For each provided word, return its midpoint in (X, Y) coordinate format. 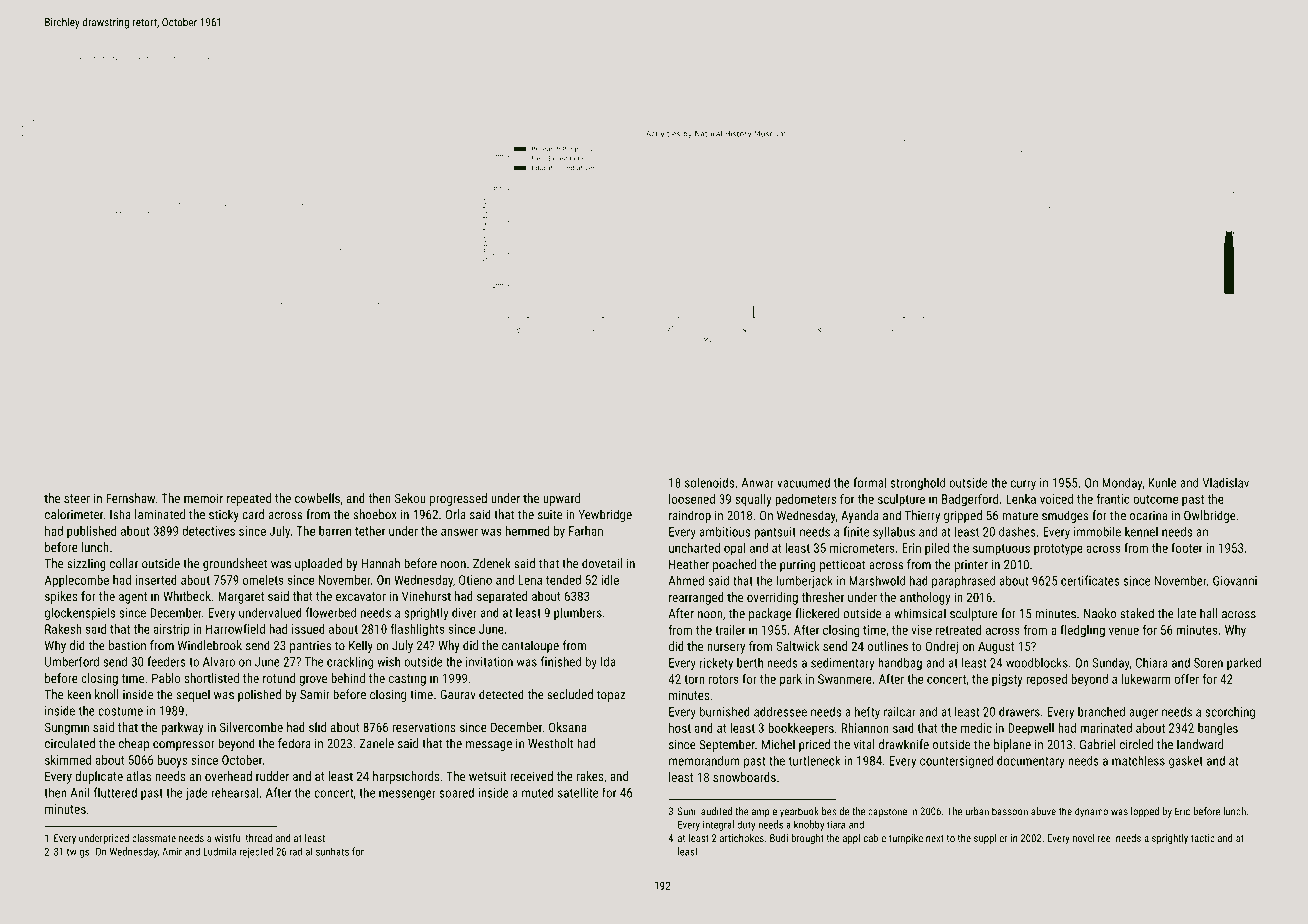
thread (258, 838)
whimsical (920, 613)
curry (1023, 485)
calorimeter (74, 514)
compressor (184, 746)
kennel (1141, 531)
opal (735, 549)
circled (1136, 744)
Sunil (688, 811)
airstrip (171, 630)
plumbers (578, 613)
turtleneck (814, 761)
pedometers (805, 500)
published (91, 532)
